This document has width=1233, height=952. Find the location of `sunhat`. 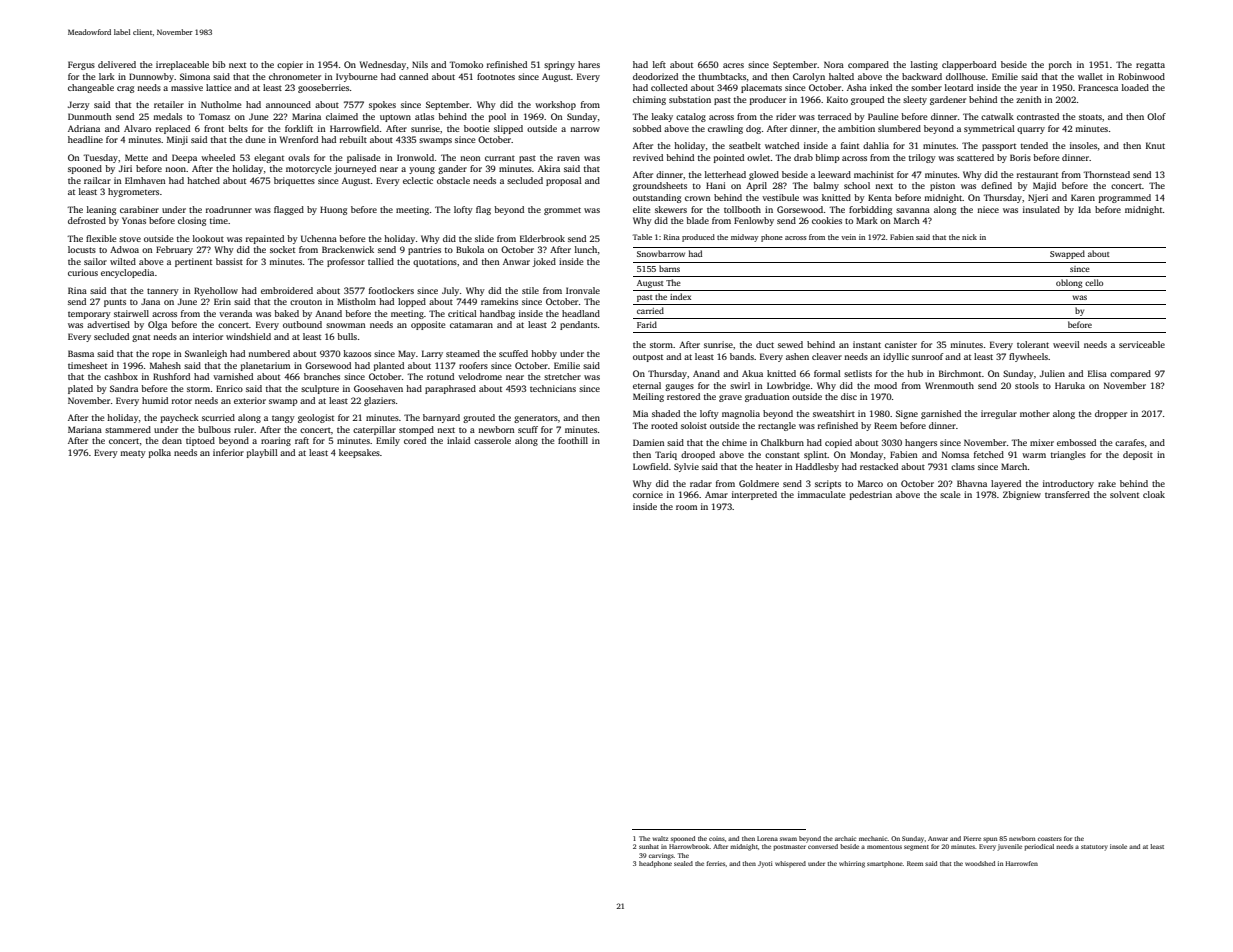

sunhat is located at coordinates (649, 846).
